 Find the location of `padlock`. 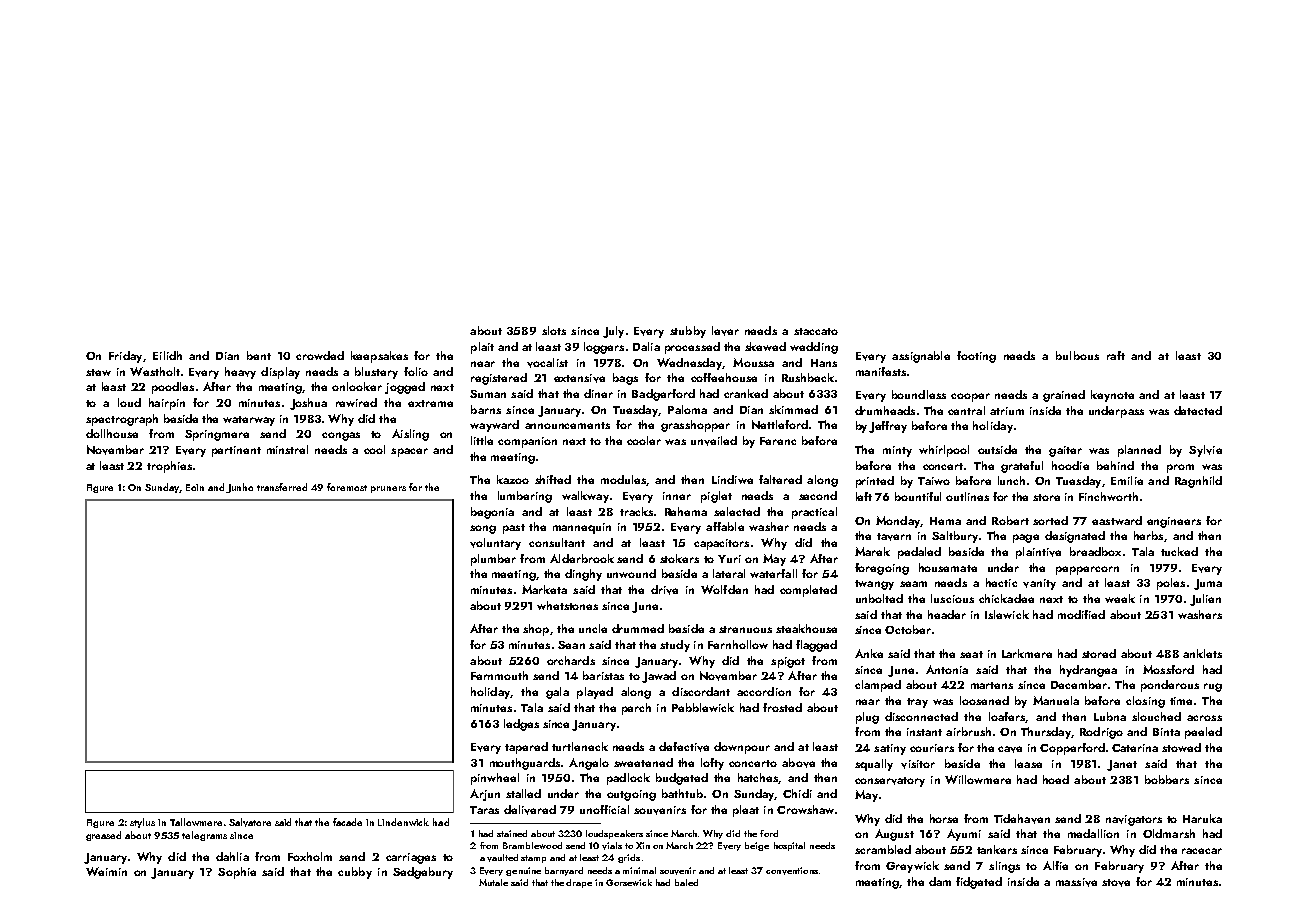

padlock is located at coordinates (628, 779).
